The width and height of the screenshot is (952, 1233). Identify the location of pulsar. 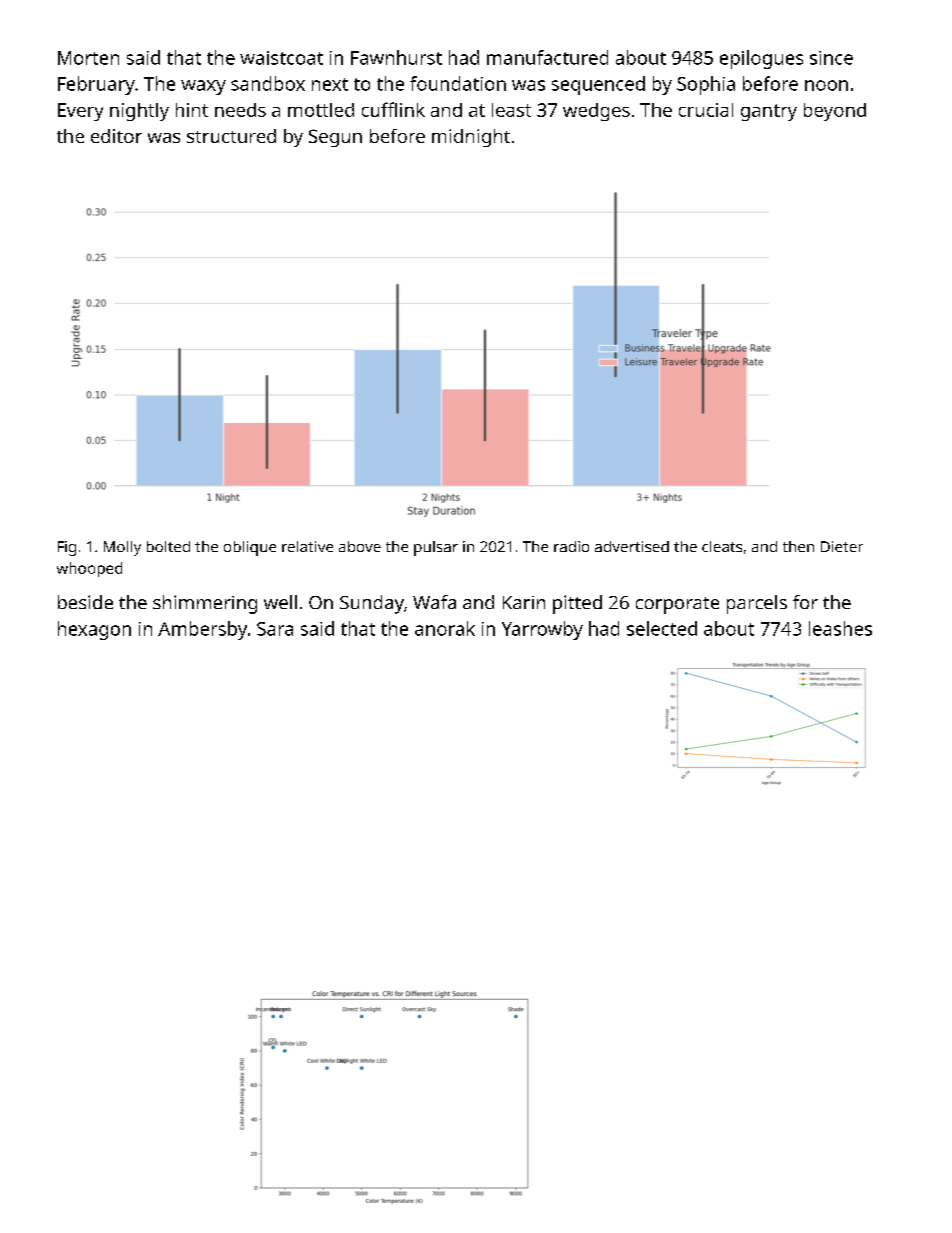
(436, 548).
